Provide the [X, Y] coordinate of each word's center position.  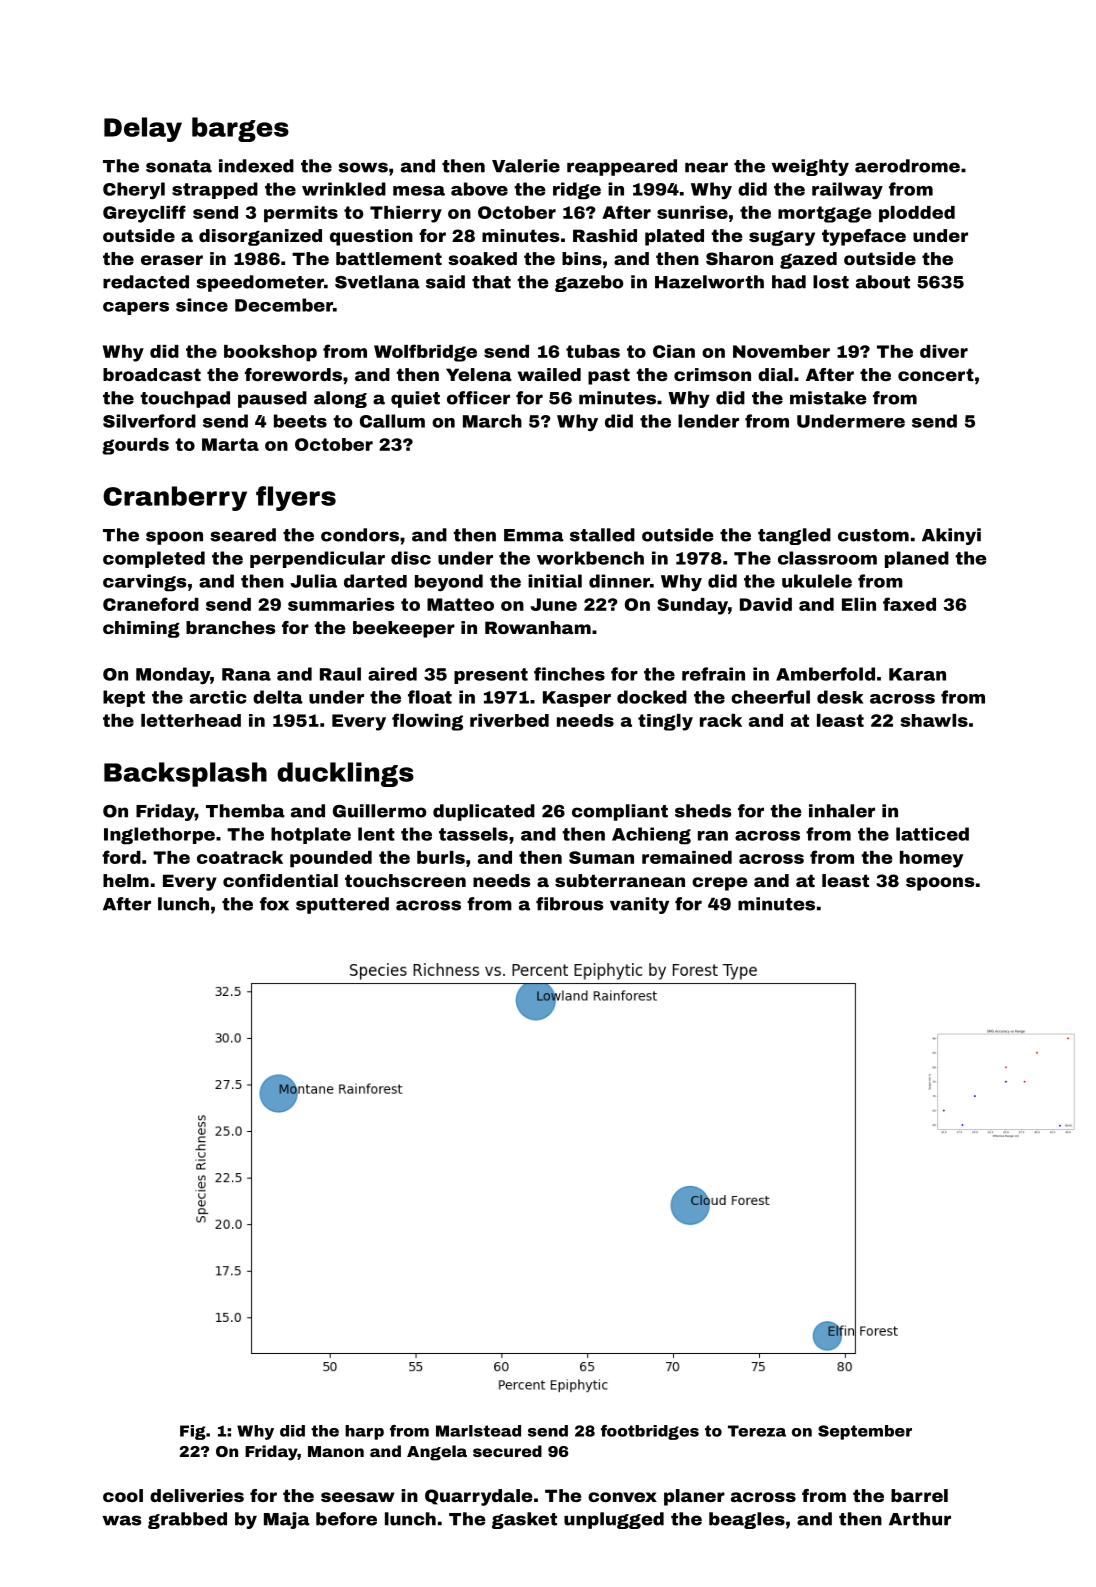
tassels [473, 834]
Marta [230, 444]
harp [364, 1432]
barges [240, 129]
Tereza [757, 1431]
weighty [810, 167]
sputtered [342, 905]
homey [931, 859]
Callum [392, 421]
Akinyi [951, 536]
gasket [524, 1520]
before [346, 1519]
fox [274, 904]
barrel [919, 1495]
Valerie [526, 166]
